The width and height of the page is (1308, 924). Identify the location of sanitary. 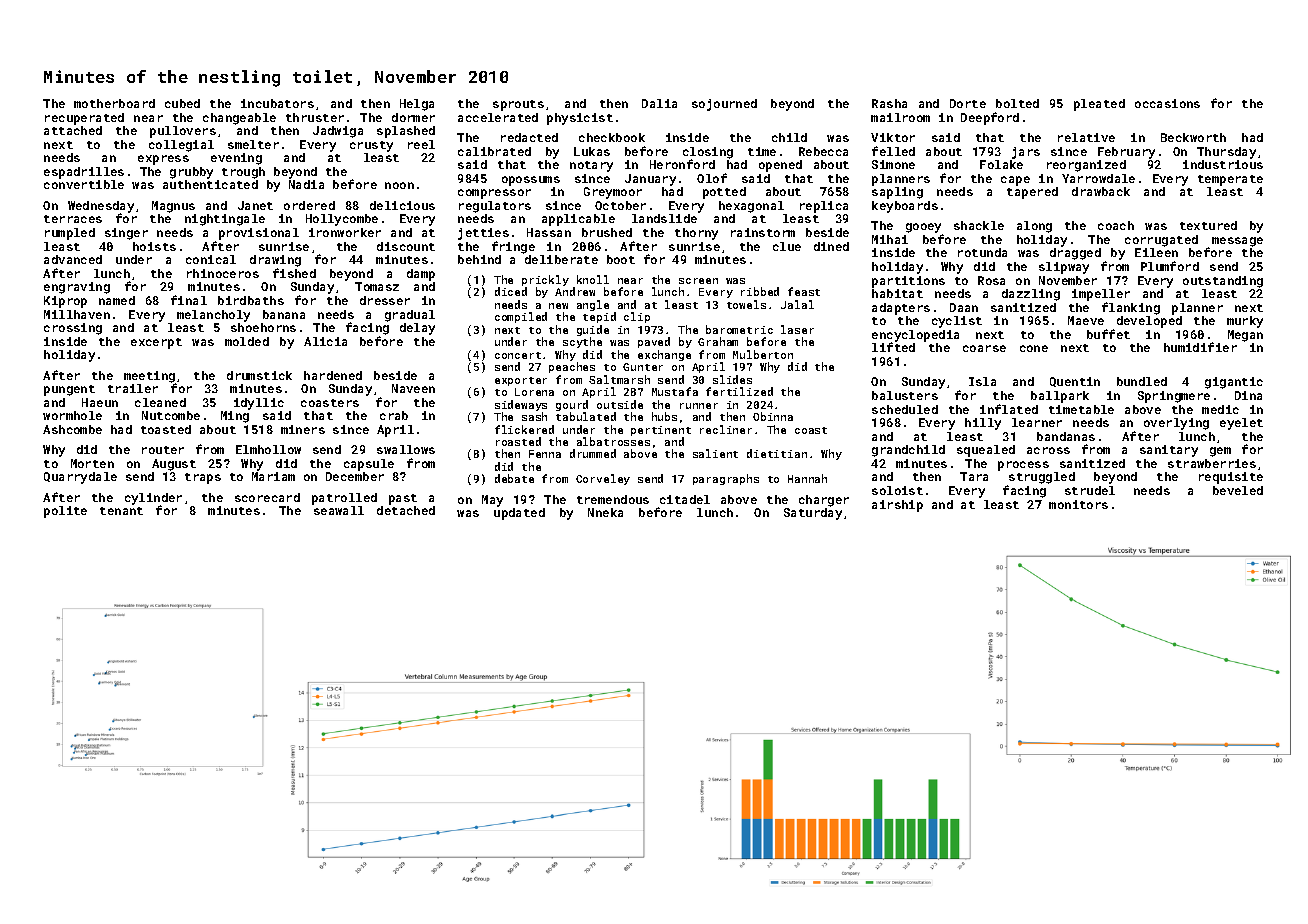
(1169, 451).
